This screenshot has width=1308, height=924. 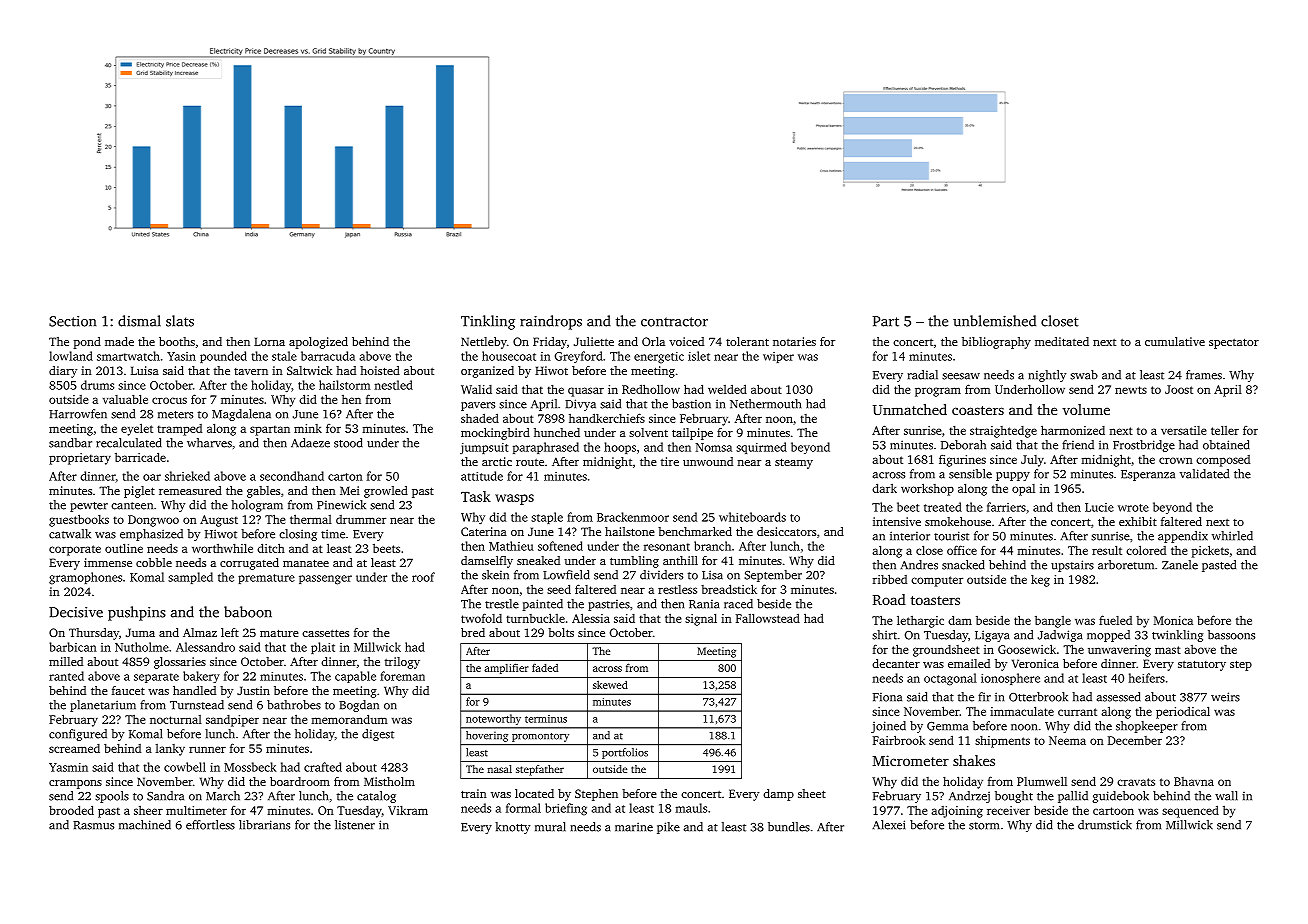 What do you see at coordinates (1225, 697) in the screenshot?
I see `weirs` at bounding box center [1225, 697].
